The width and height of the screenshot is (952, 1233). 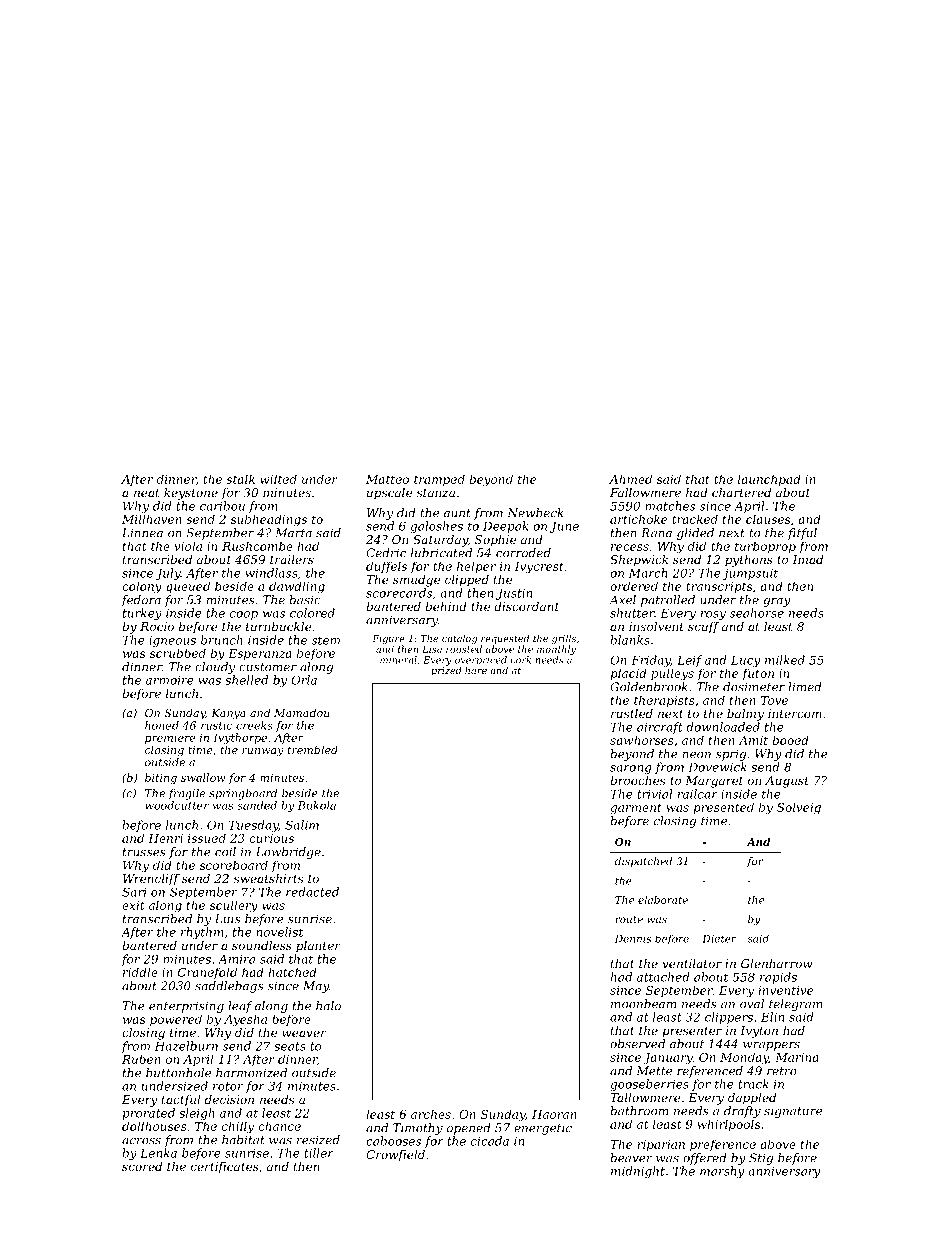 What do you see at coordinates (769, 480) in the screenshot?
I see `launchpad` at bounding box center [769, 480].
